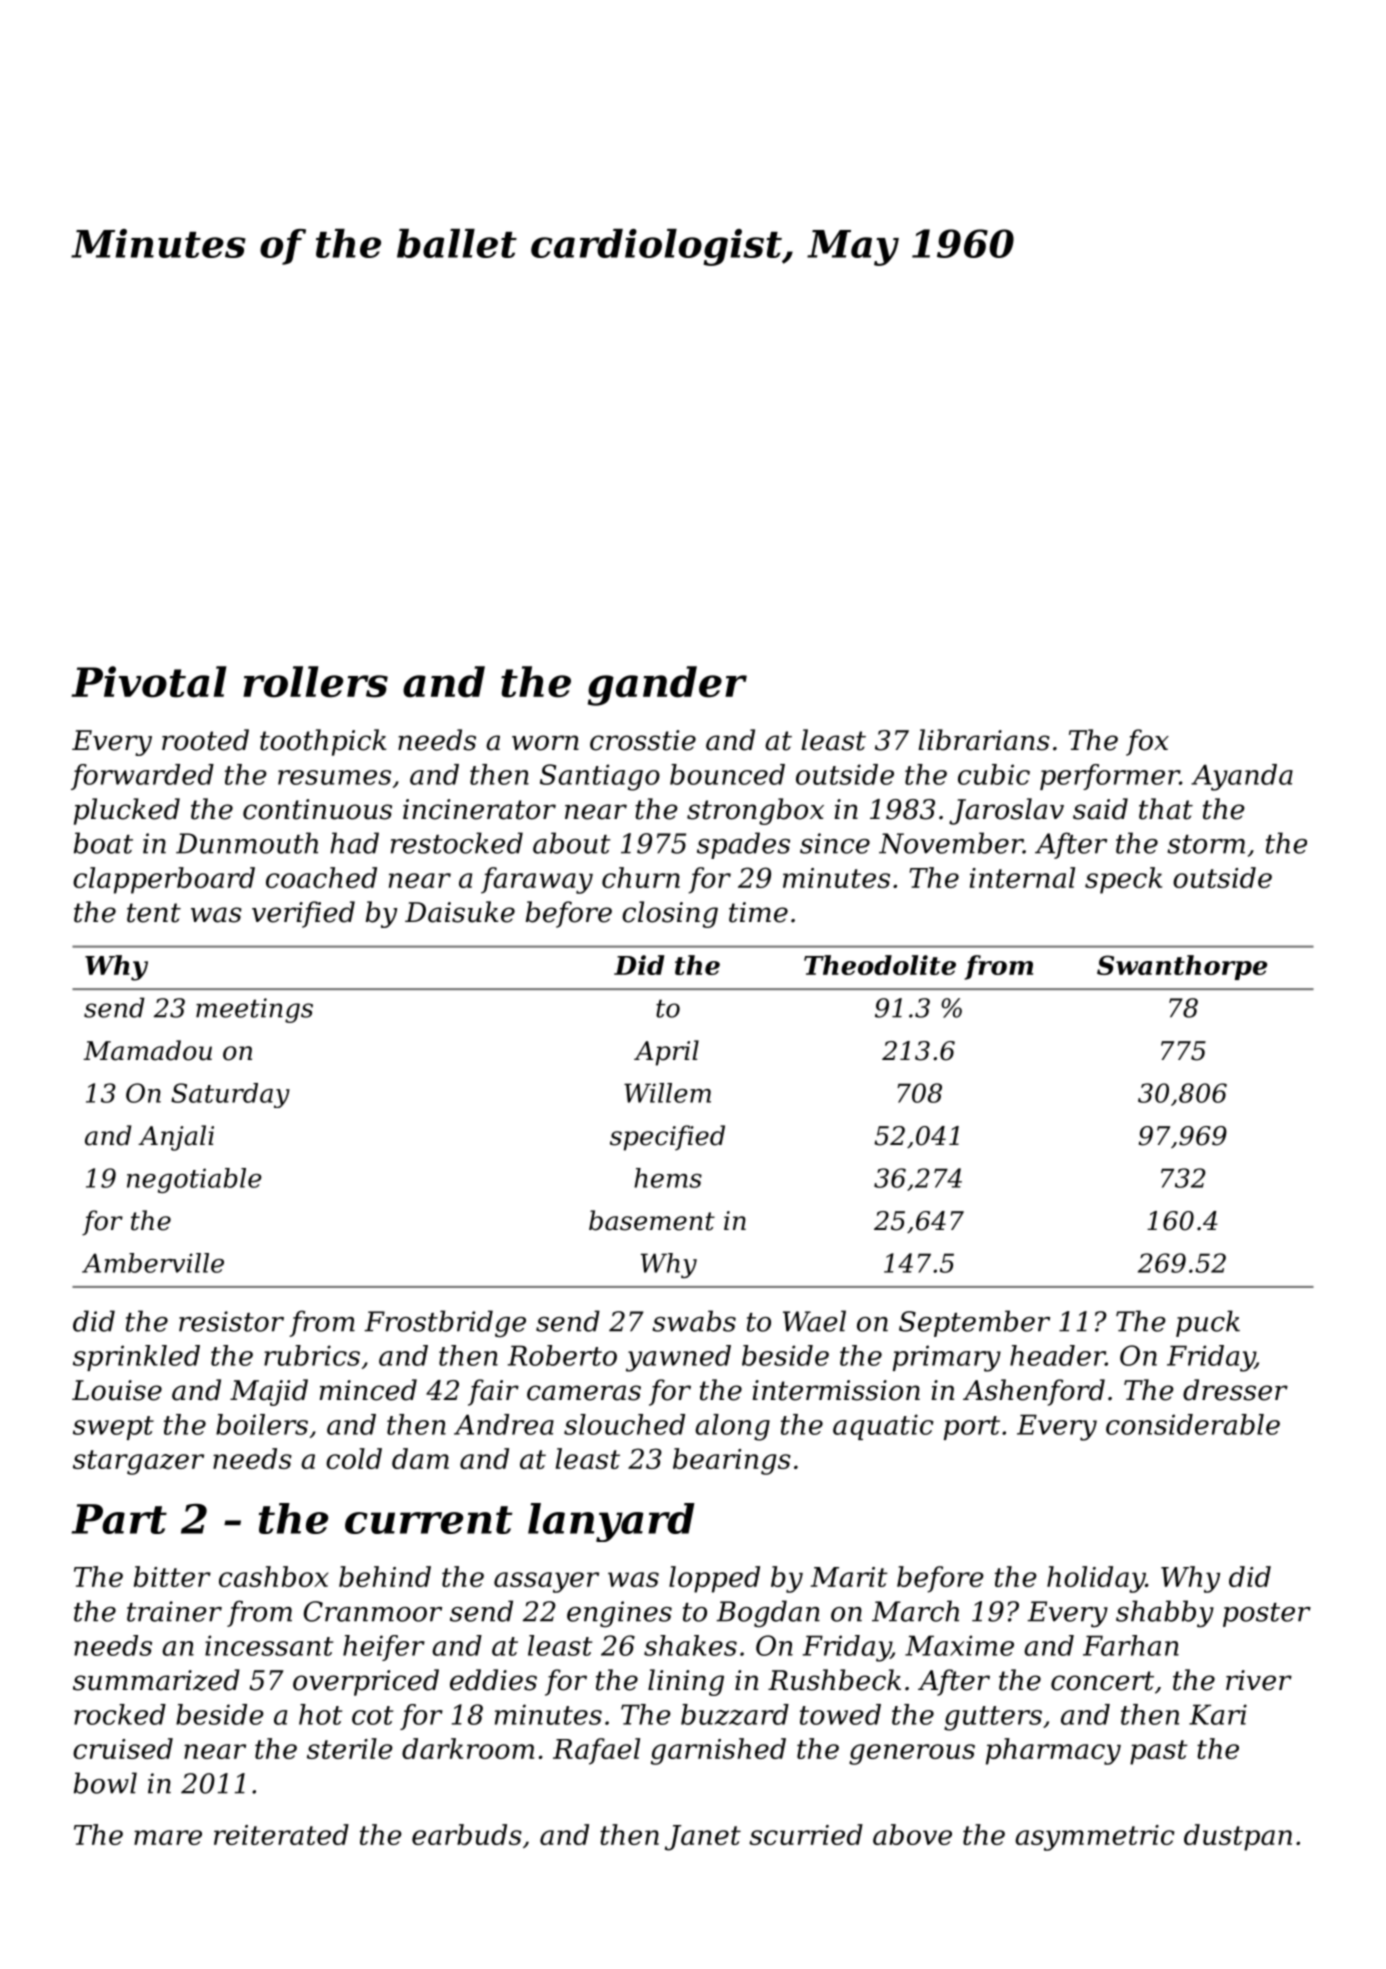  I want to click on reiterated, so click(281, 1834).
